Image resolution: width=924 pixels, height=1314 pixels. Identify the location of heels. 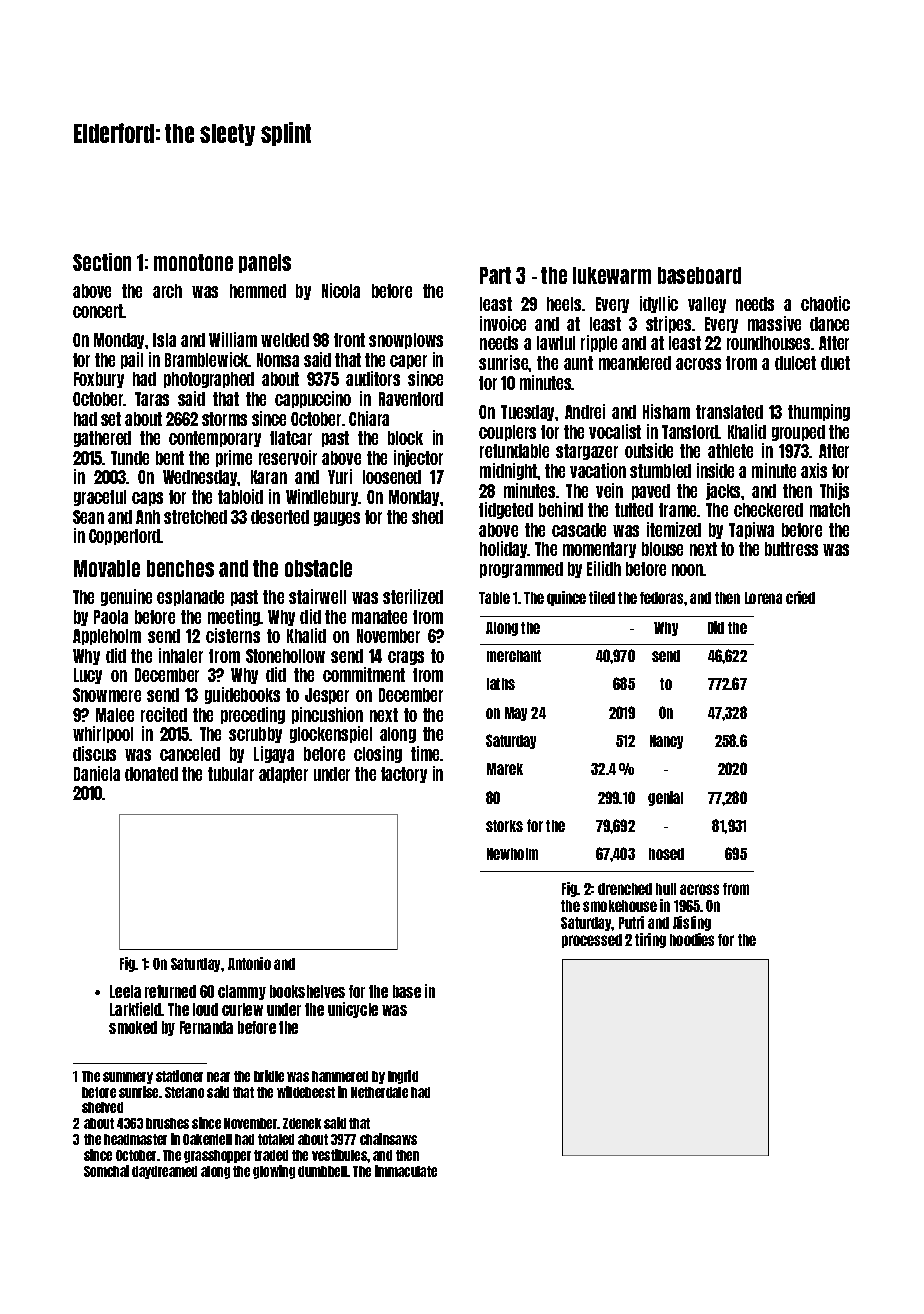
(564, 304).
